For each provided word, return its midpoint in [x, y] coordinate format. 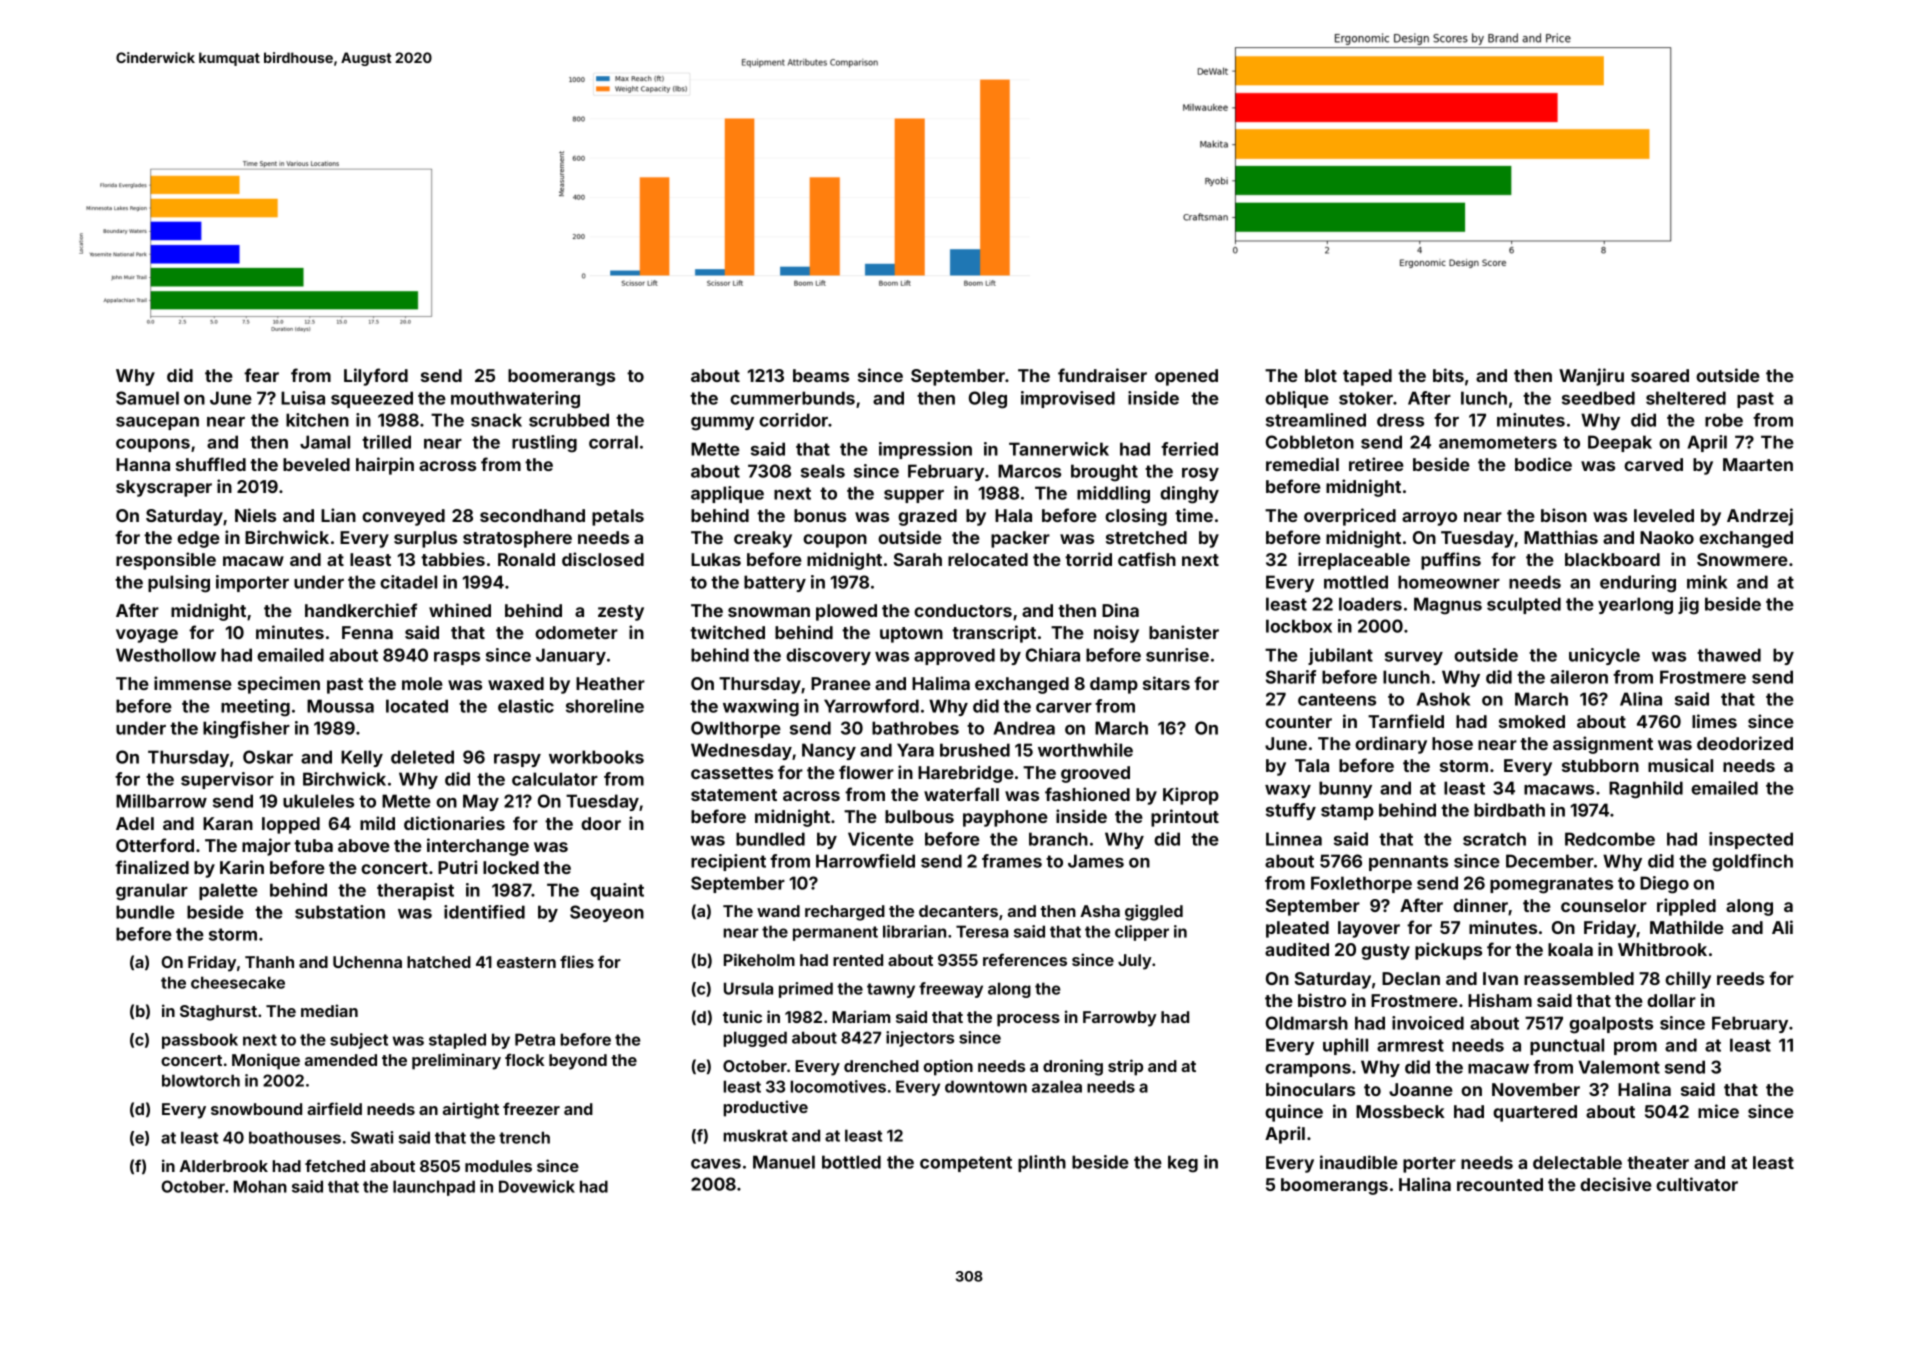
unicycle [1604, 656]
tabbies [453, 559]
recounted [1500, 1184]
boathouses [295, 1137]
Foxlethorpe [1361, 884]
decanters [958, 911]
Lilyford [376, 377]
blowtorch [201, 1080]
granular [152, 892]
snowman [769, 612]
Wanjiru [1591, 377]
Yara [915, 750]
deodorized [1745, 743]
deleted [422, 757]
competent [966, 1164]
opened [1186, 377]
